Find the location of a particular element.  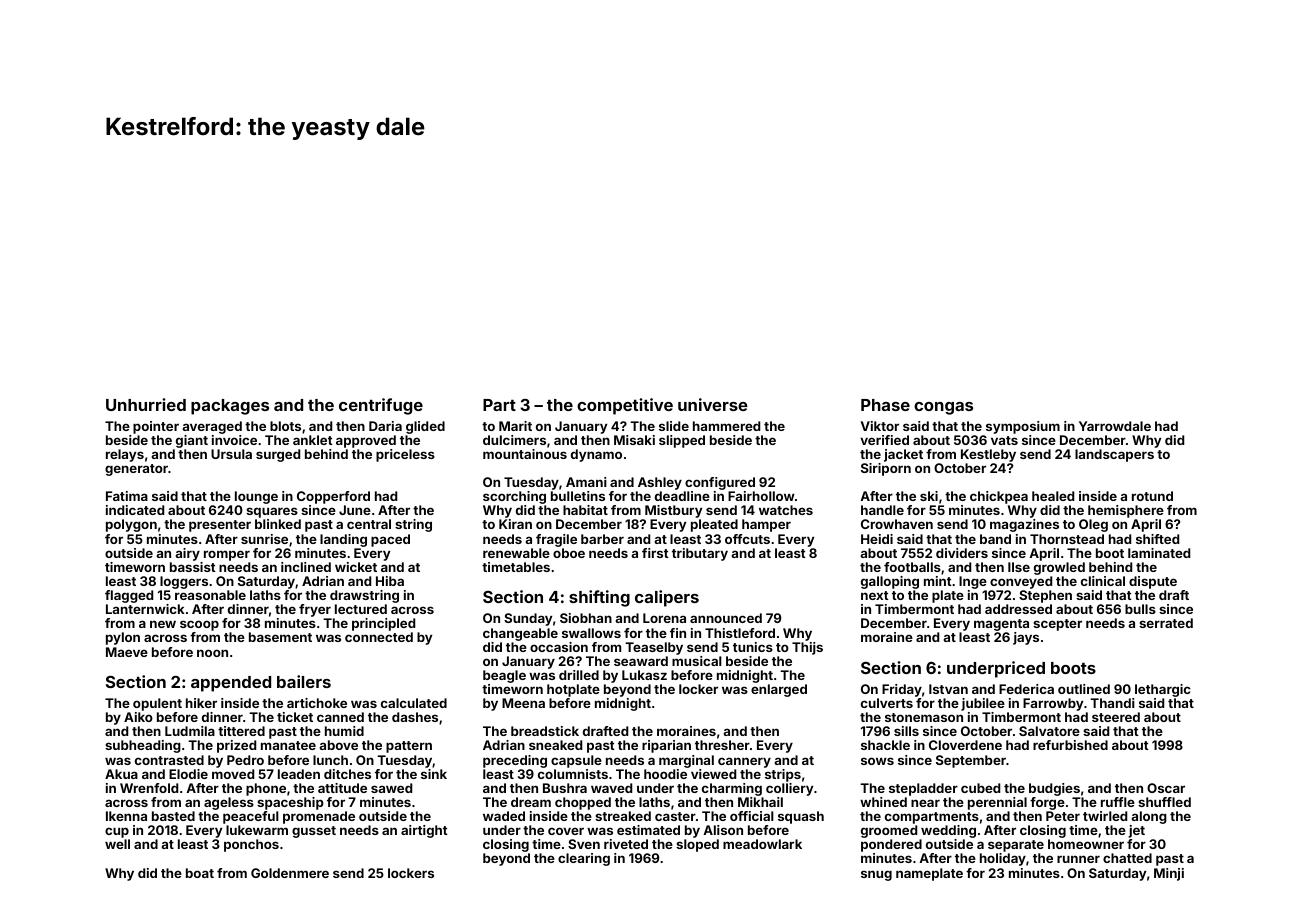

competitive is located at coordinates (625, 406).
